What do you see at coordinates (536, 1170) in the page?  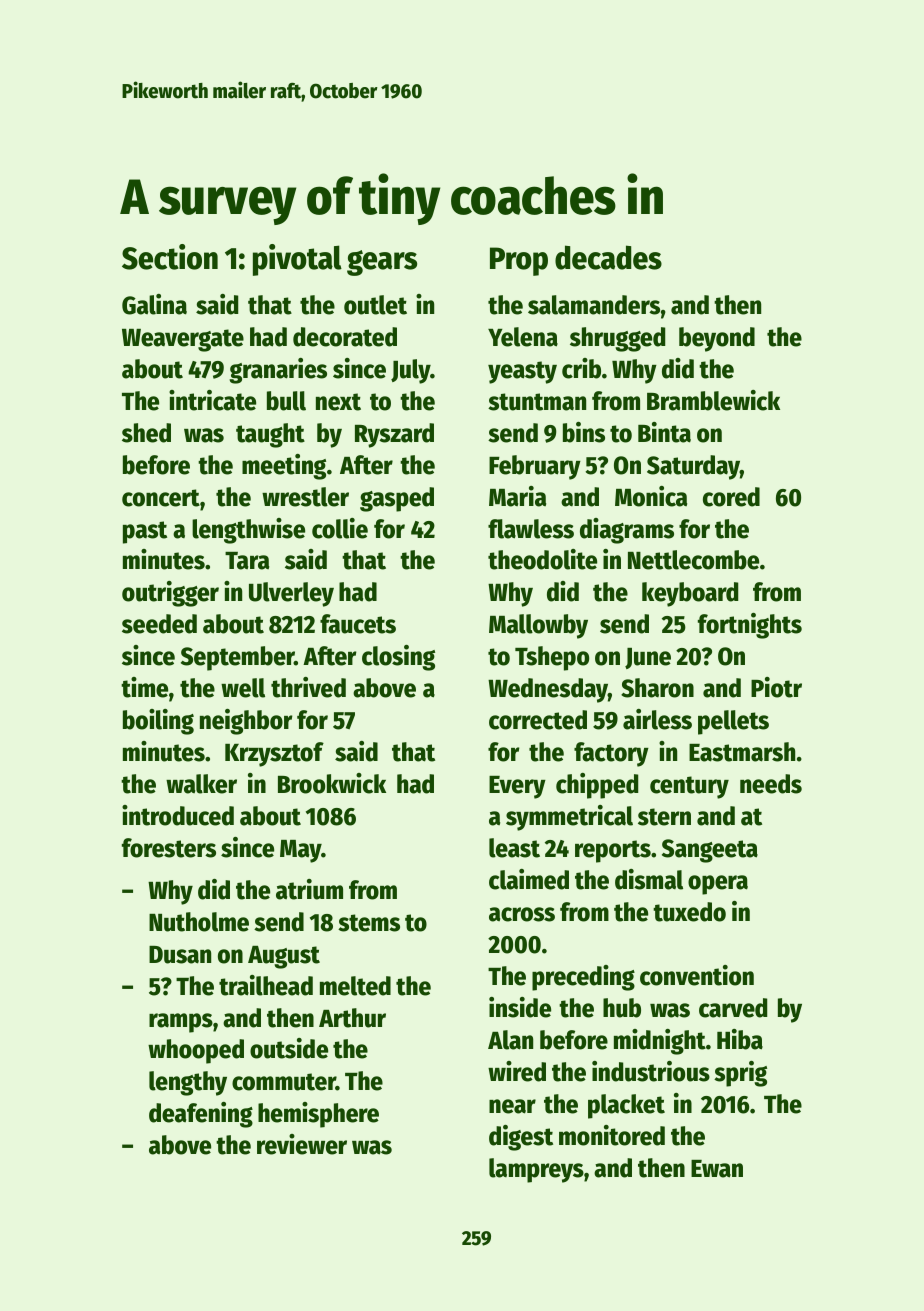 I see `lampreys` at bounding box center [536, 1170].
